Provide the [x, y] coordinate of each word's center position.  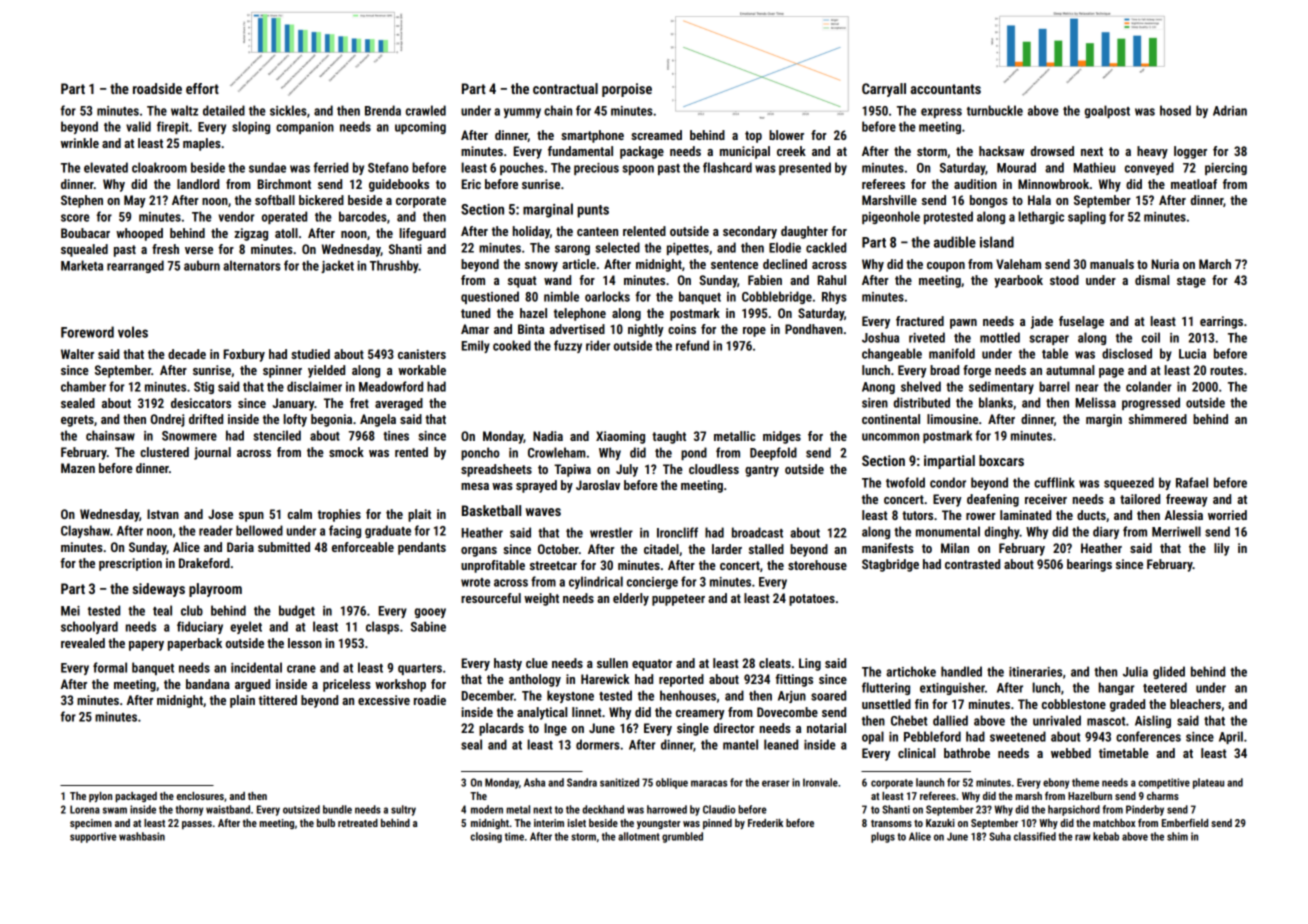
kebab [1106, 836]
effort [202, 88]
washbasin [142, 836]
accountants [945, 89]
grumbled [682, 837]
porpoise [627, 90]
